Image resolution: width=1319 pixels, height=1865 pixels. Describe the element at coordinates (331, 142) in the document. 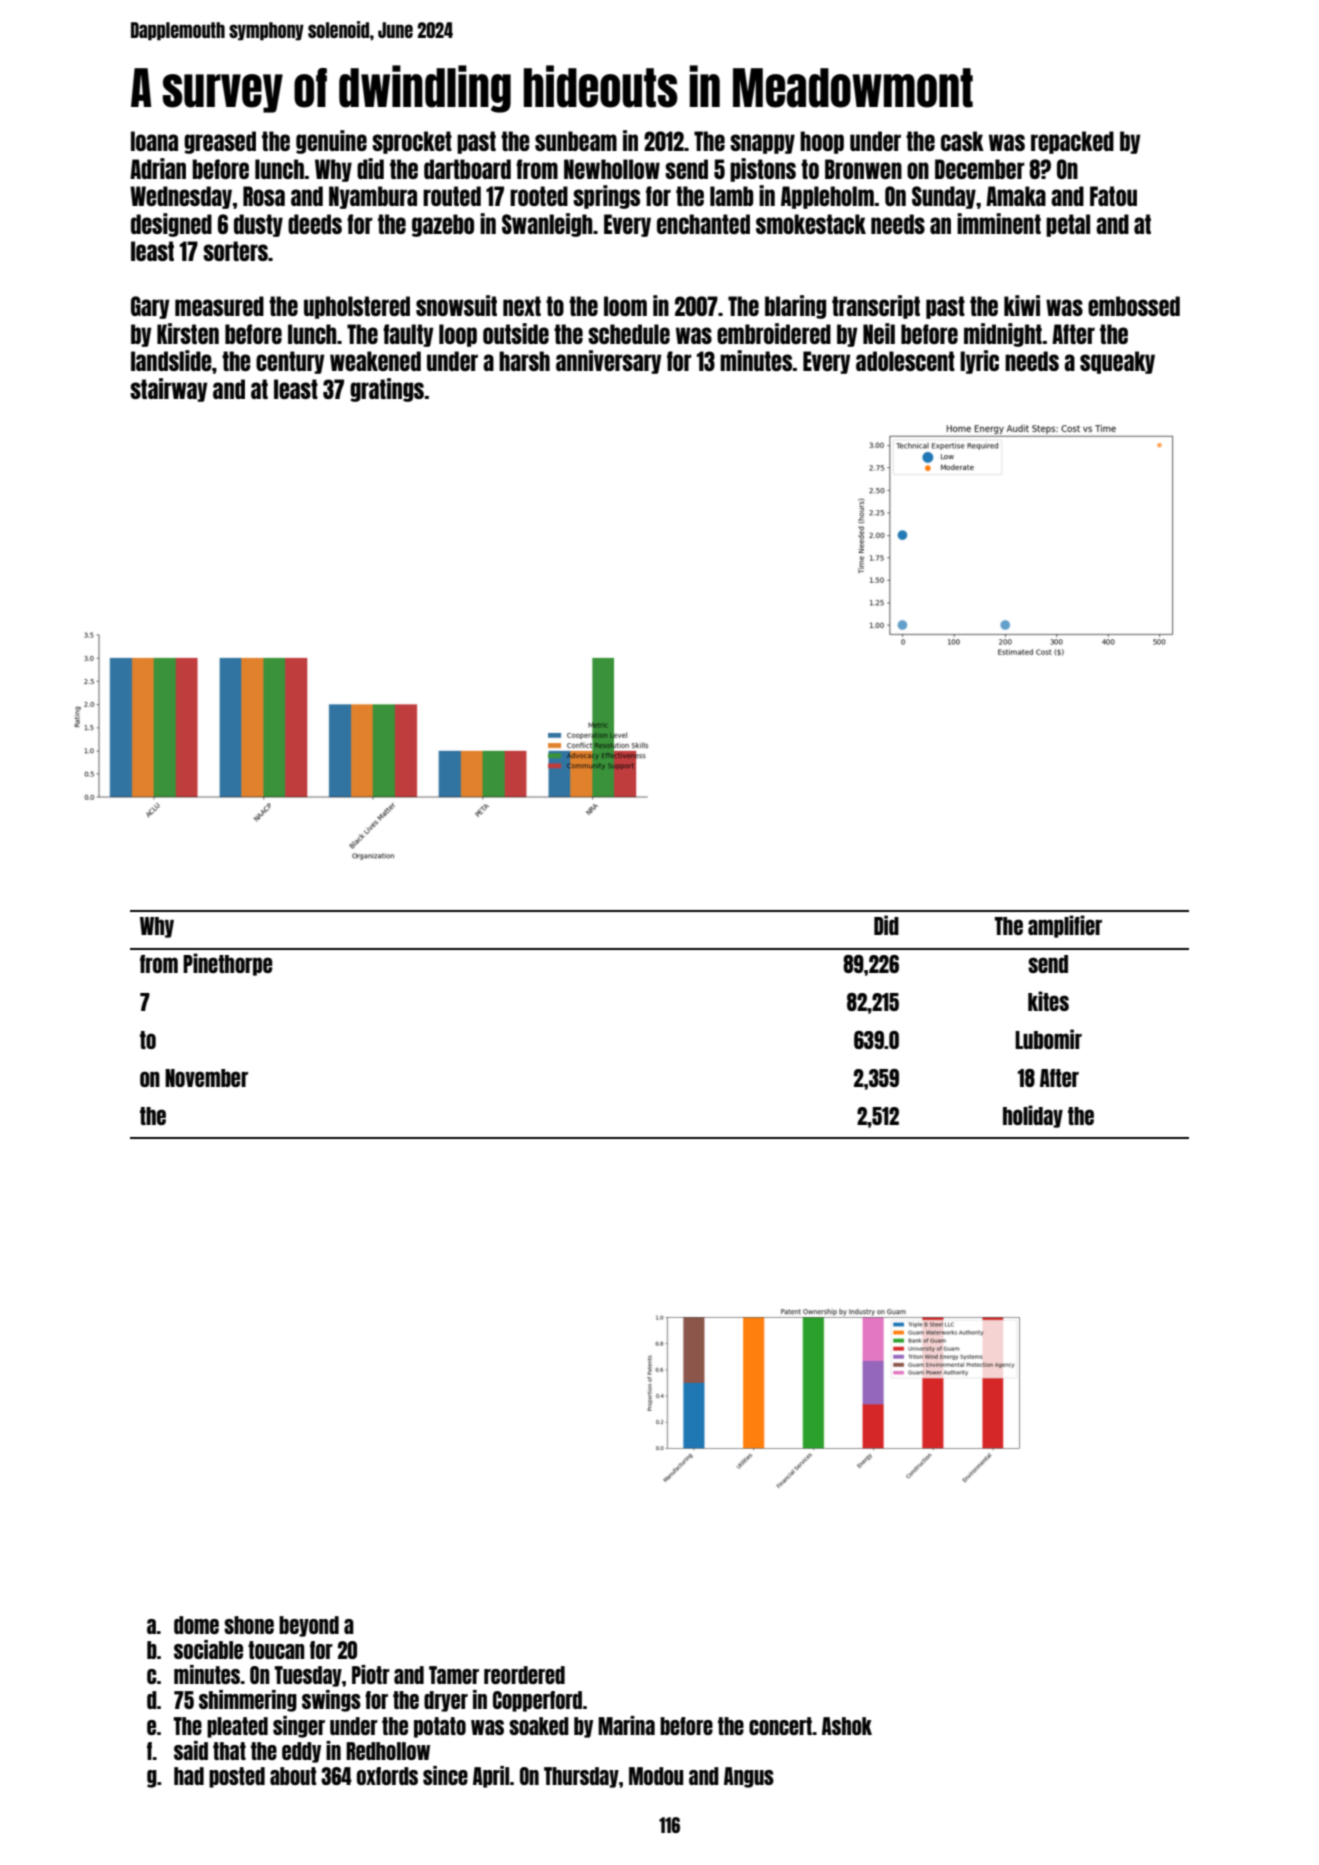

I see `genuine` at that location.
